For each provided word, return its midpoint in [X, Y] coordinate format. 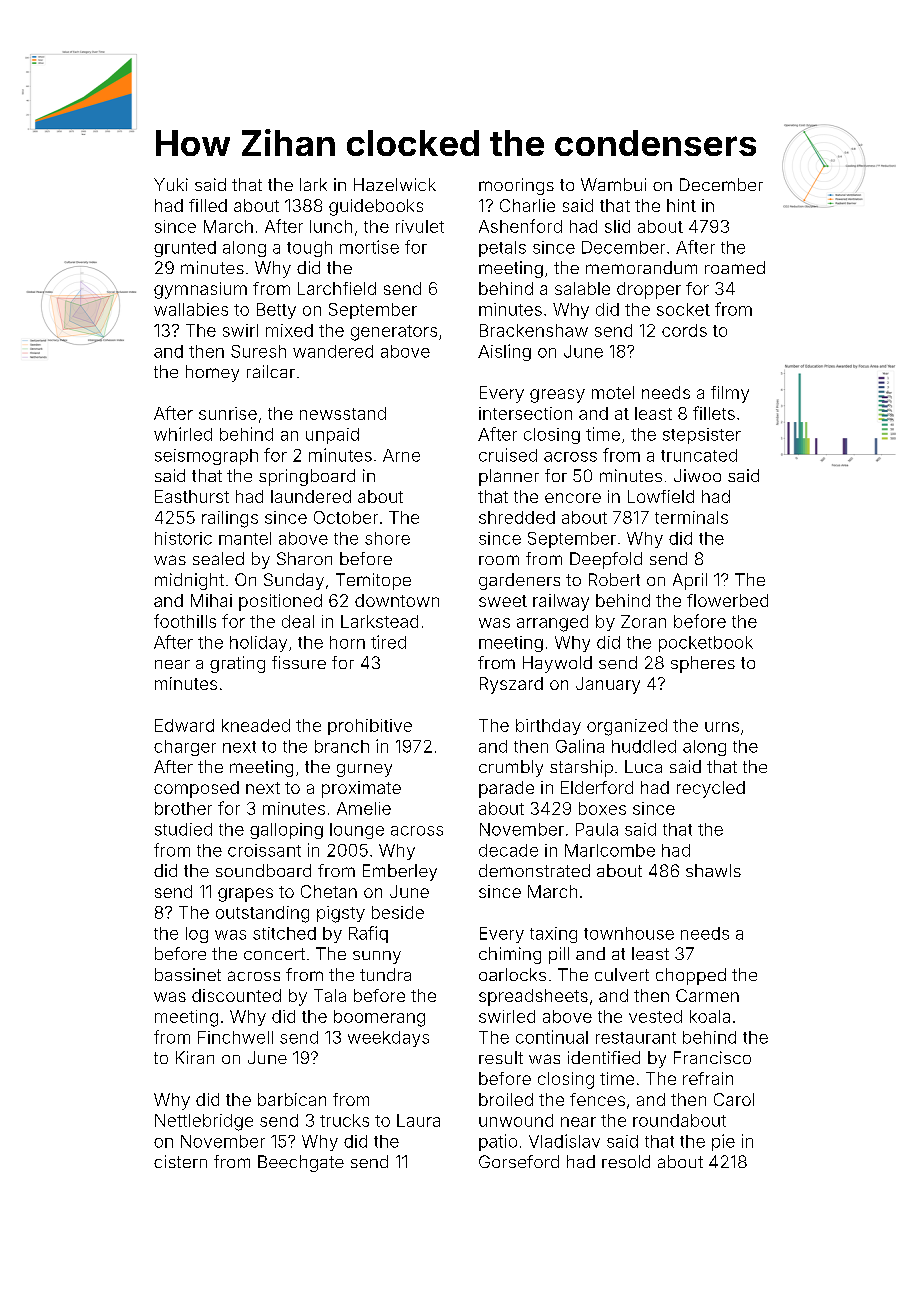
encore [573, 498]
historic [183, 538]
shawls [713, 870]
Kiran [195, 1057]
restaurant [636, 1038]
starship [581, 768]
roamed [735, 267]
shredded [517, 517]
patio [498, 1142]
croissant [264, 850]
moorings [516, 186]
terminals [691, 517]
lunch [331, 226]
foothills [185, 621]
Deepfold [606, 560]
